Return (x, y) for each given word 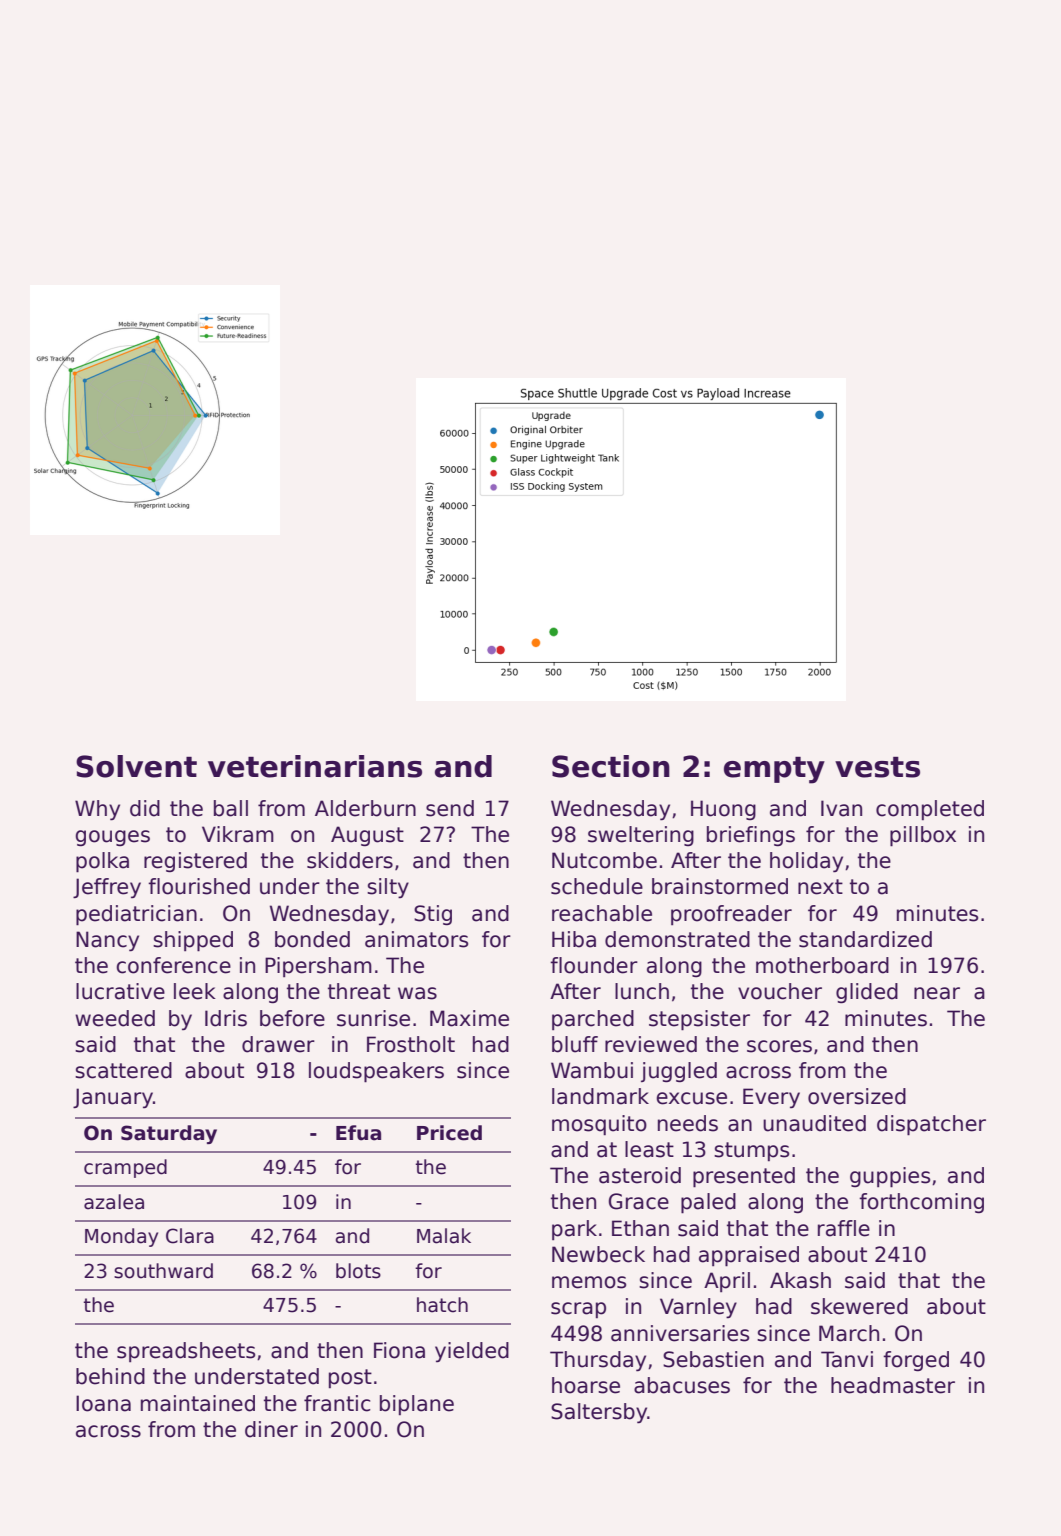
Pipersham (318, 967)
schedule (597, 886)
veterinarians (315, 766)
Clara (190, 1236)
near (937, 993)
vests (877, 767)
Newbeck (598, 1254)
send (450, 808)
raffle (844, 1228)
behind (110, 1376)
